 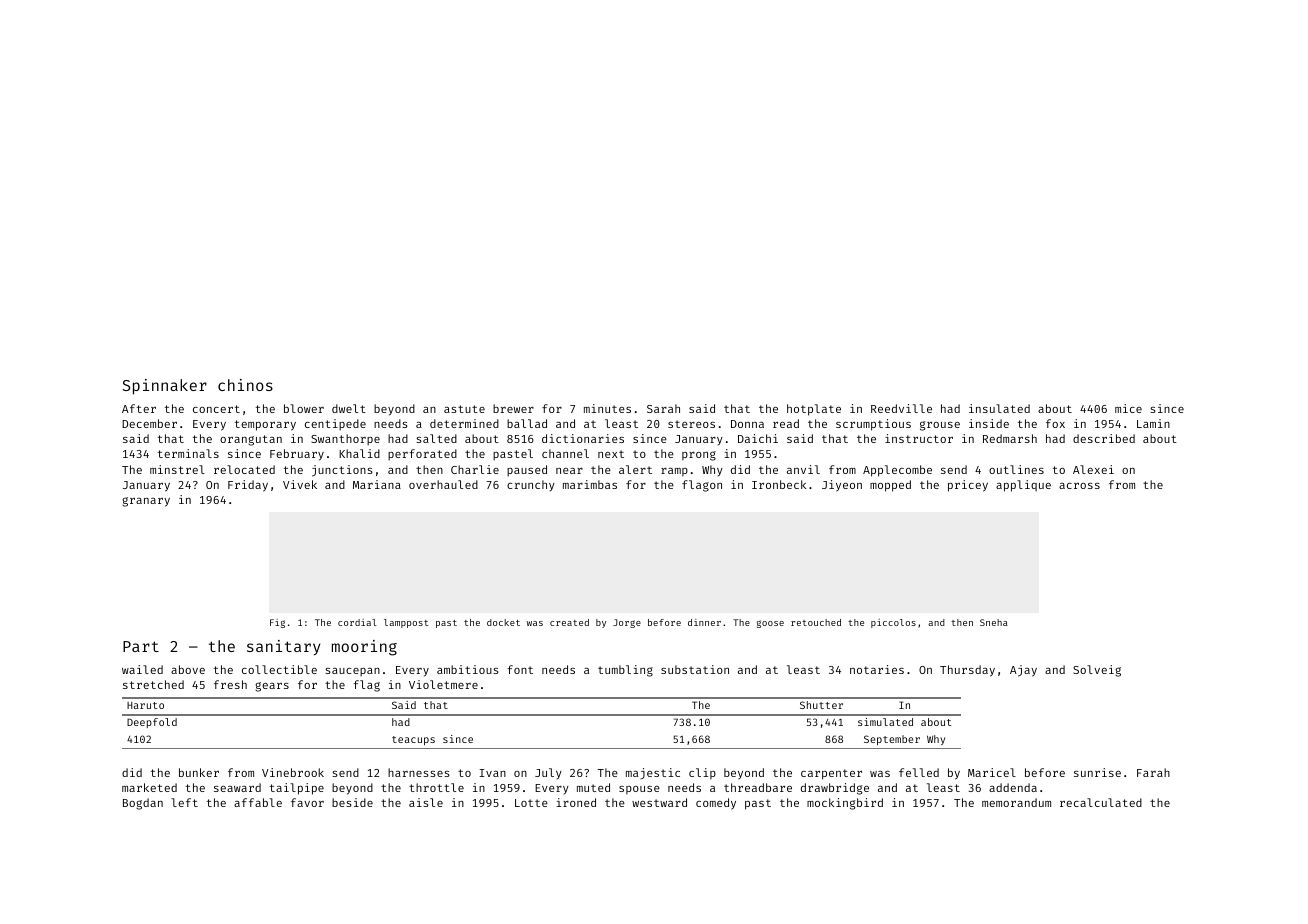 I want to click on crunchy, so click(x=531, y=485).
